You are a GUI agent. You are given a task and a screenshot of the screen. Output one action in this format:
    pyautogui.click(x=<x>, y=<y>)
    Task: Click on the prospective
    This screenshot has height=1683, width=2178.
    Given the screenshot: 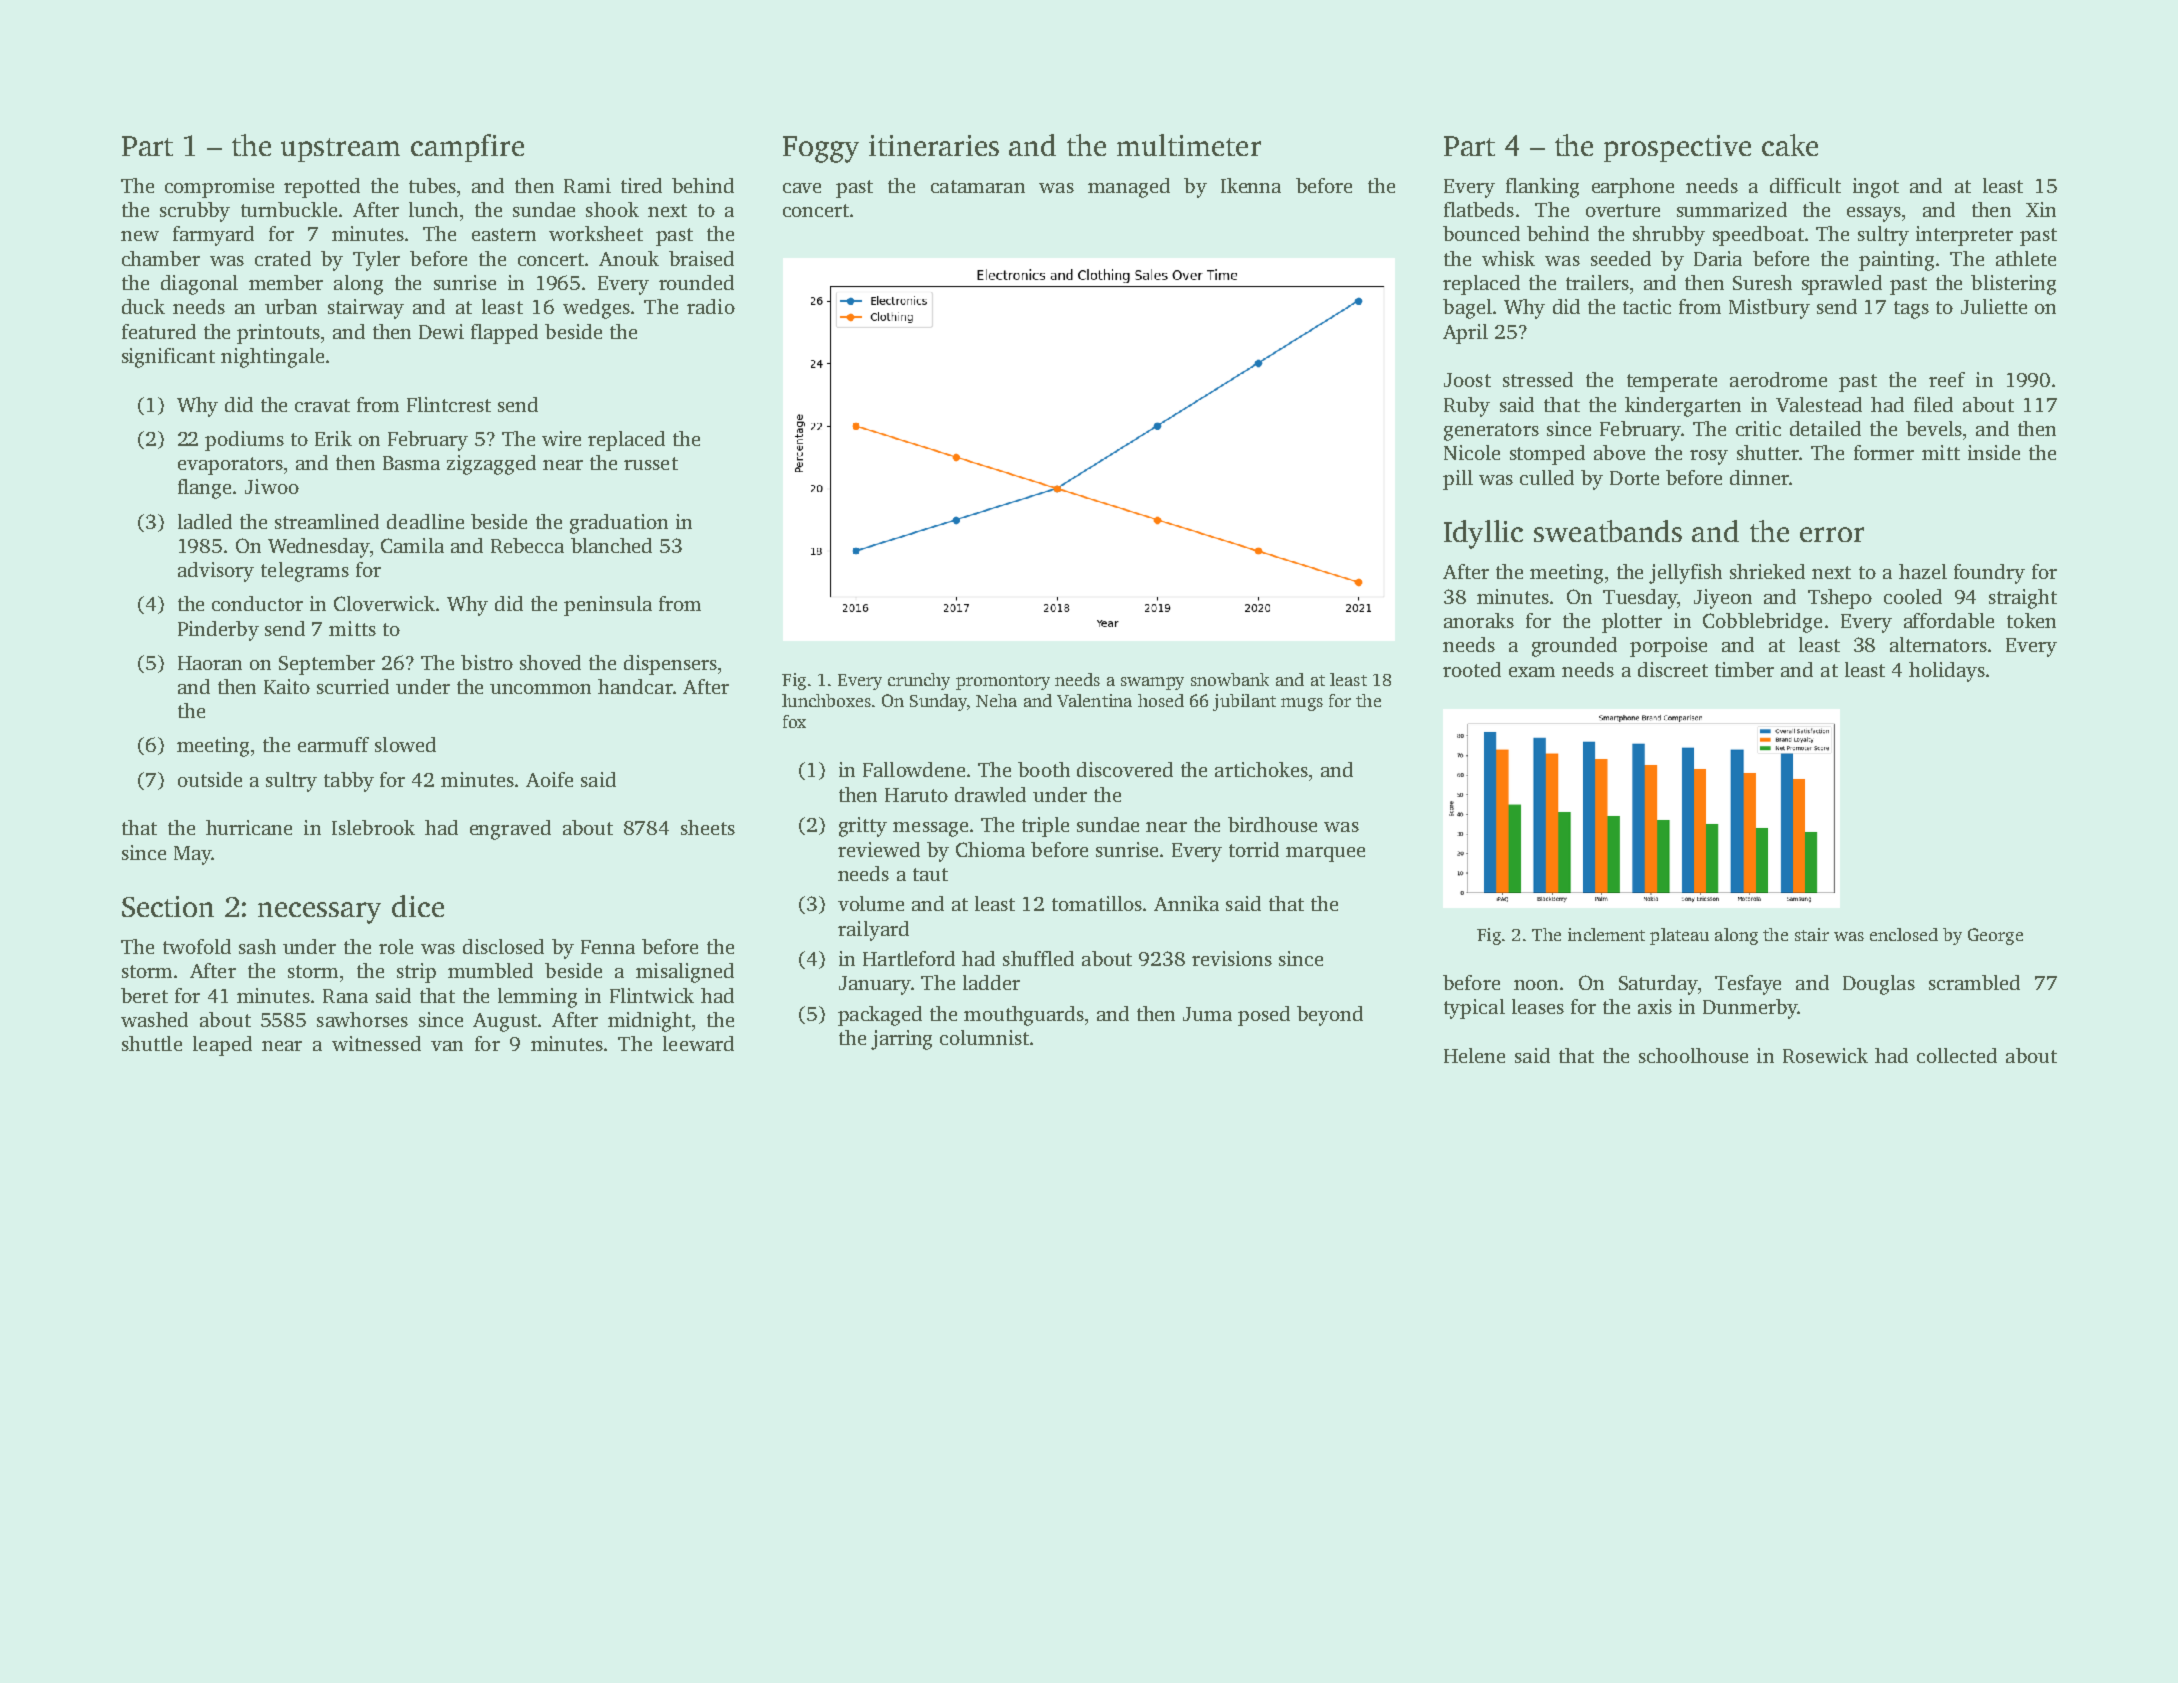 What is the action you would take?
    pyautogui.click(x=1677, y=148)
